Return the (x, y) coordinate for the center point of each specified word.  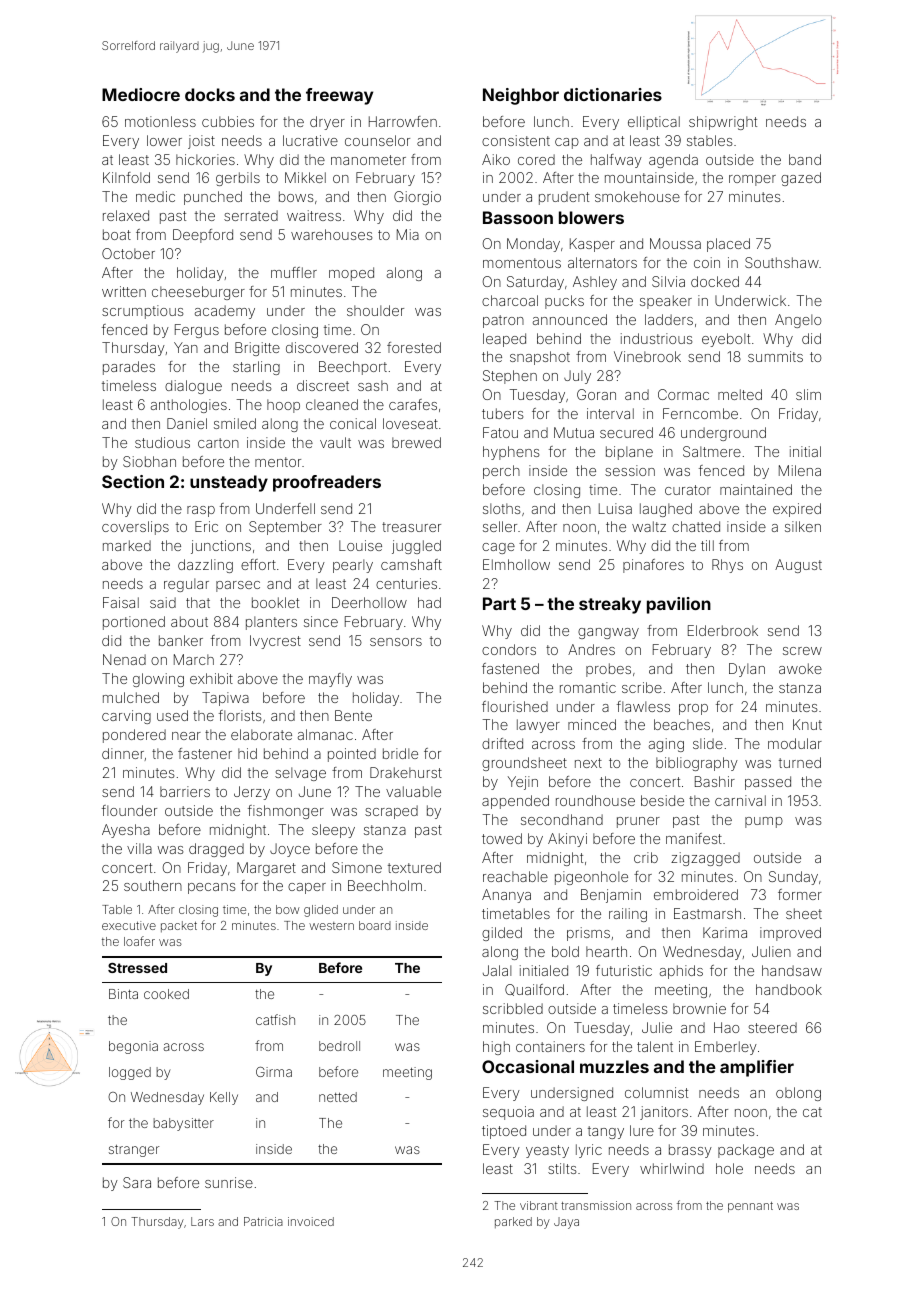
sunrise (229, 1182)
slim (808, 394)
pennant (750, 1207)
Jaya (566, 1223)
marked (127, 545)
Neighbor (521, 96)
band (805, 159)
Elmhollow (516, 564)
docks (210, 94)
